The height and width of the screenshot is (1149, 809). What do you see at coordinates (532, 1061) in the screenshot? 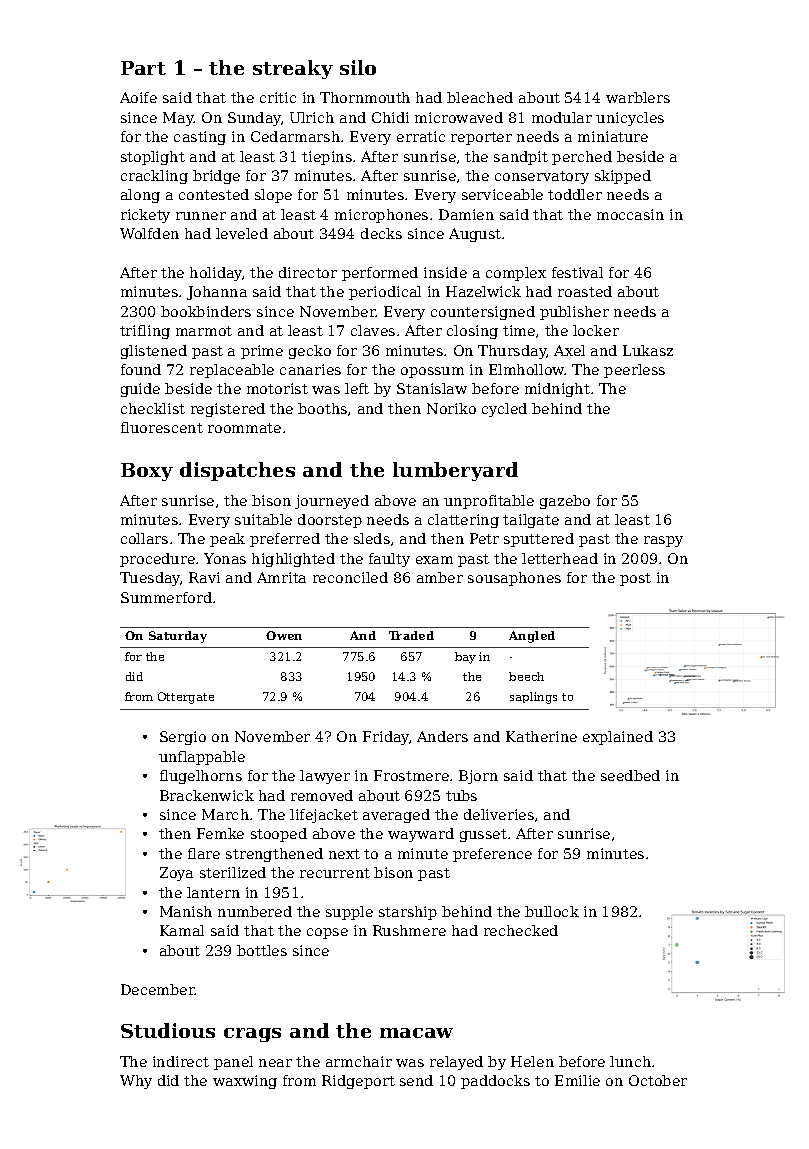
I see `Helen` at bounding box center [532, 1061].
